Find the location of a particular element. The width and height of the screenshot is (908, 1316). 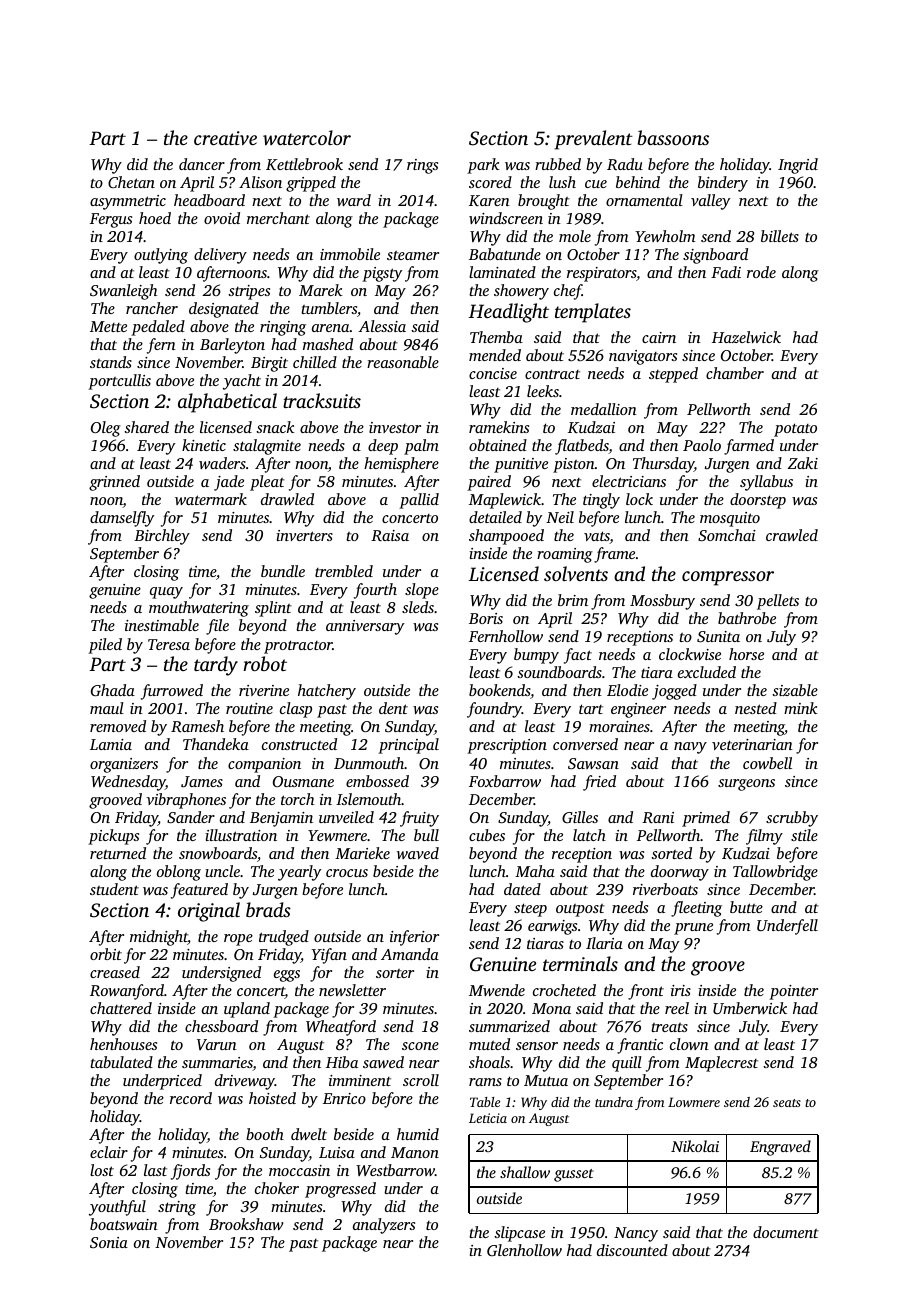

fjords is located at coordinates (190, 1172).
